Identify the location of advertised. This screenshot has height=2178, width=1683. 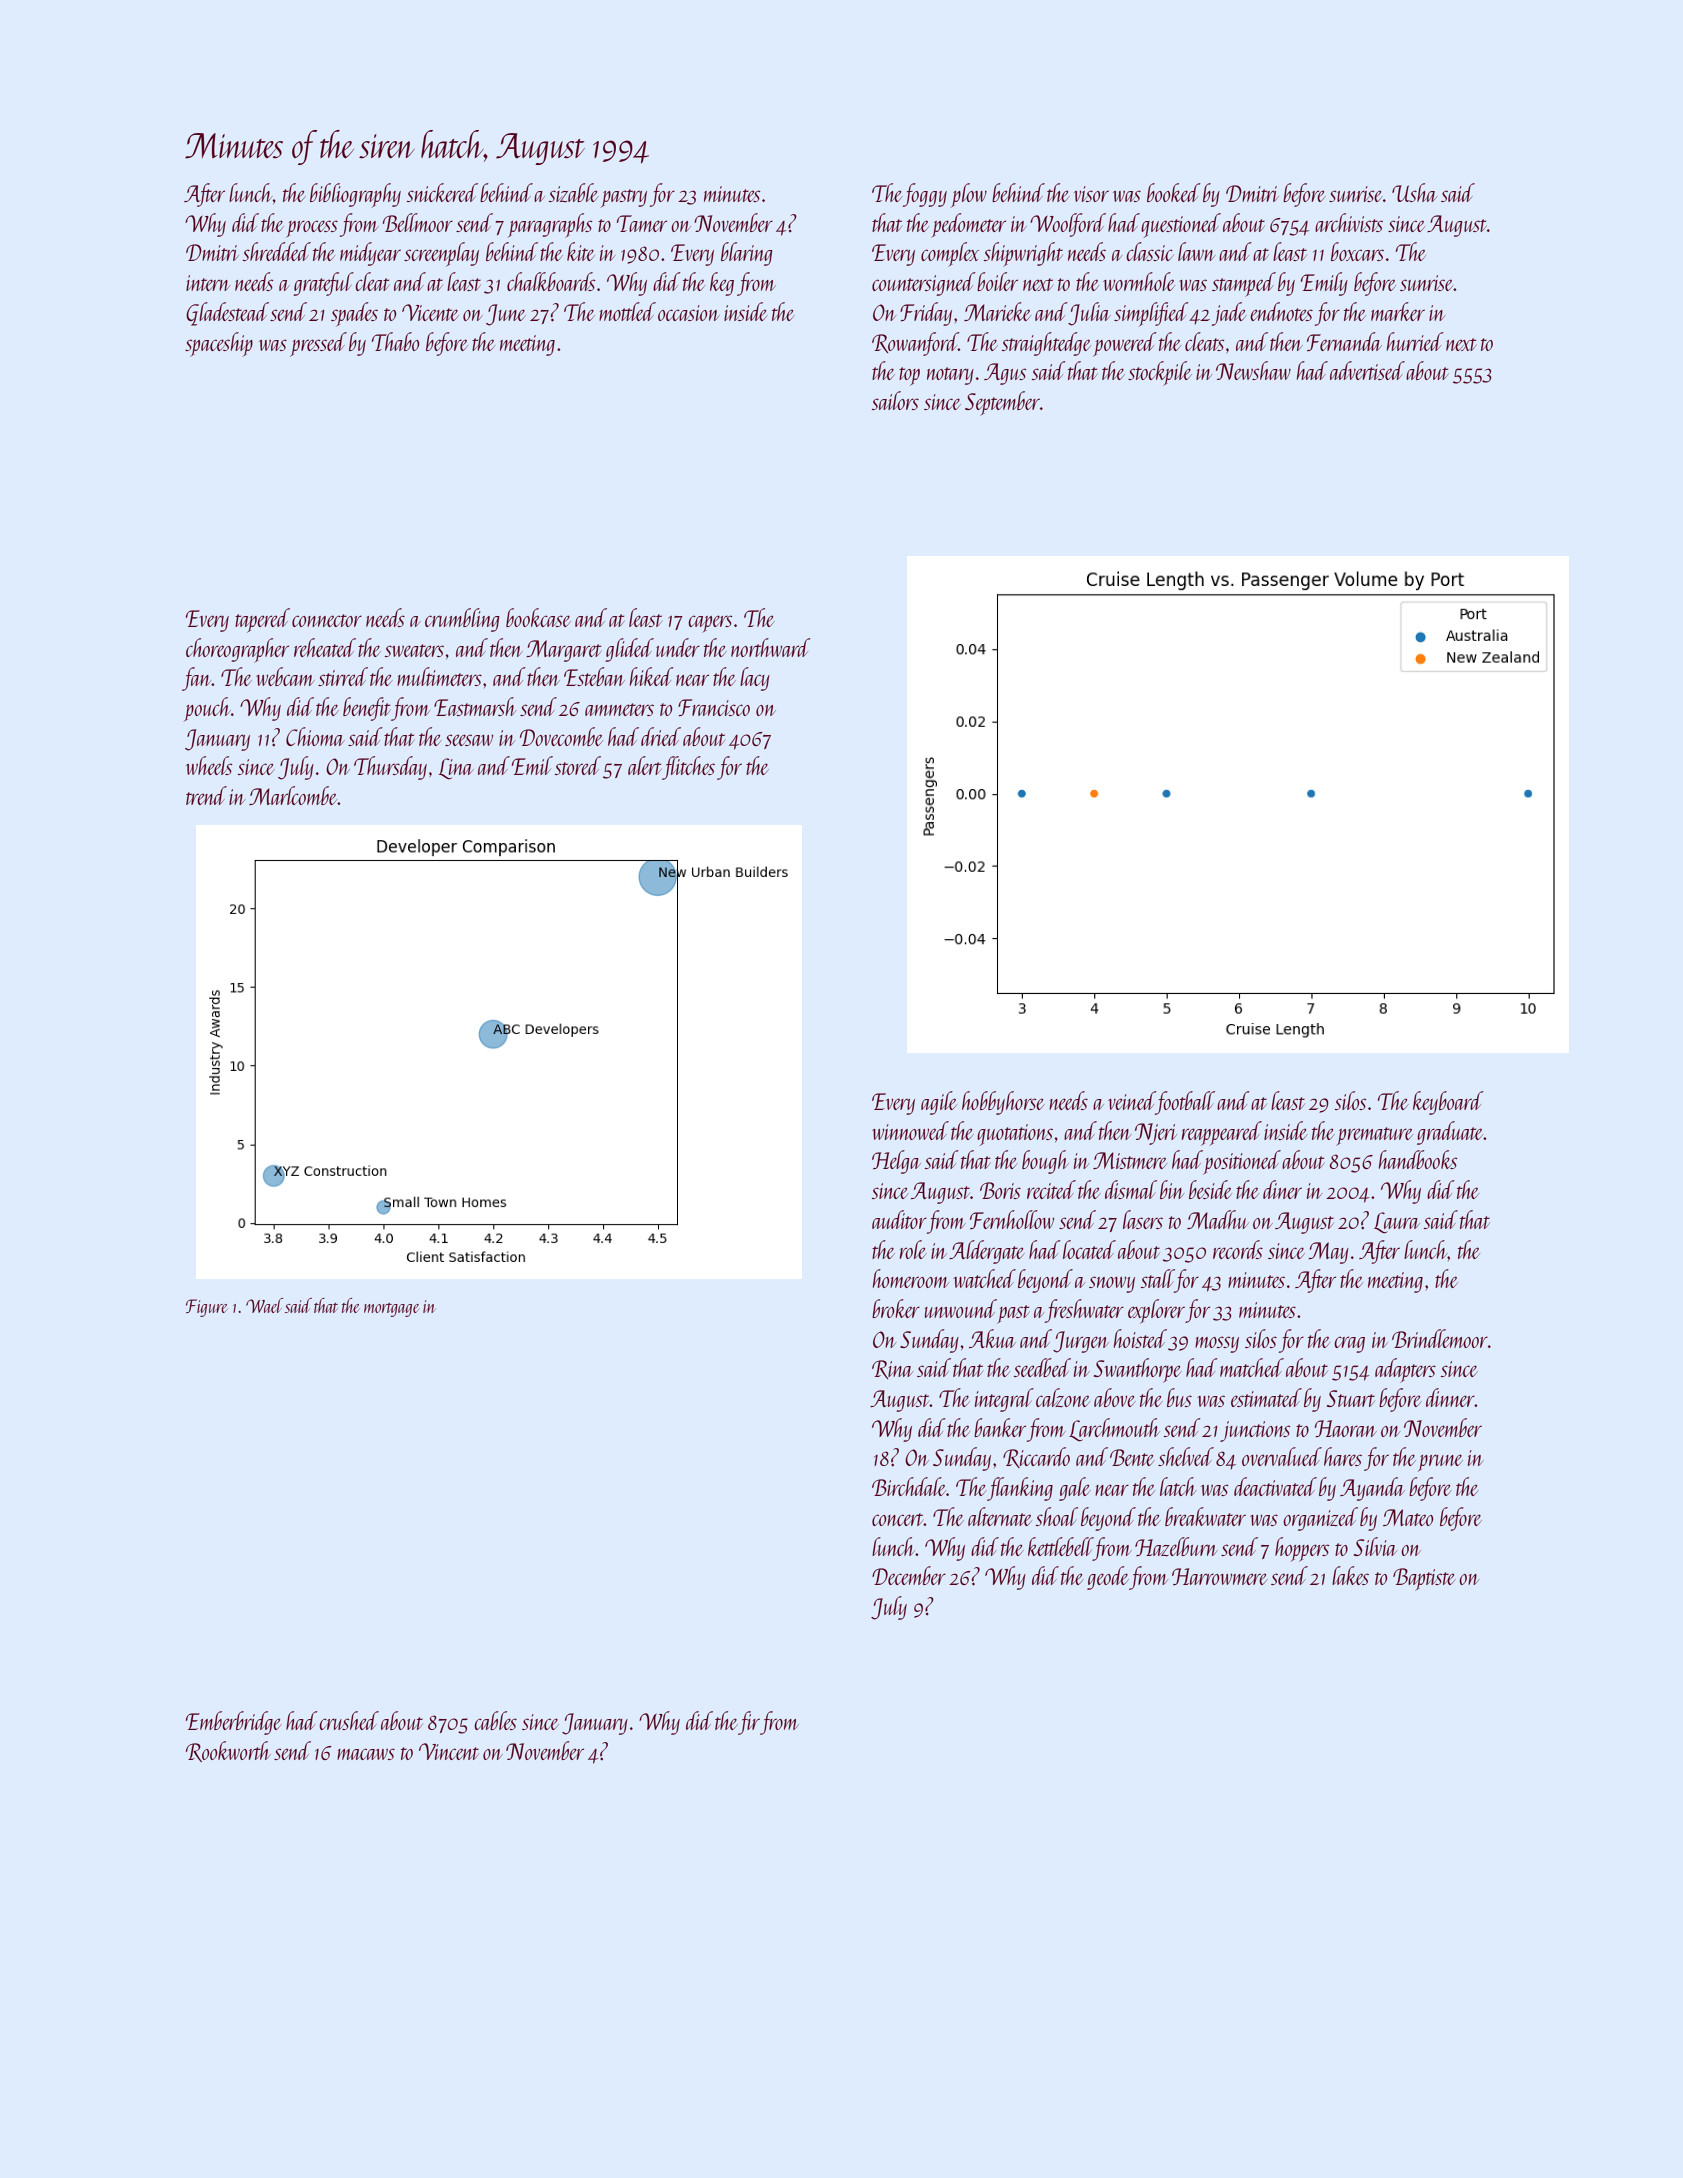
(1367, 370).
